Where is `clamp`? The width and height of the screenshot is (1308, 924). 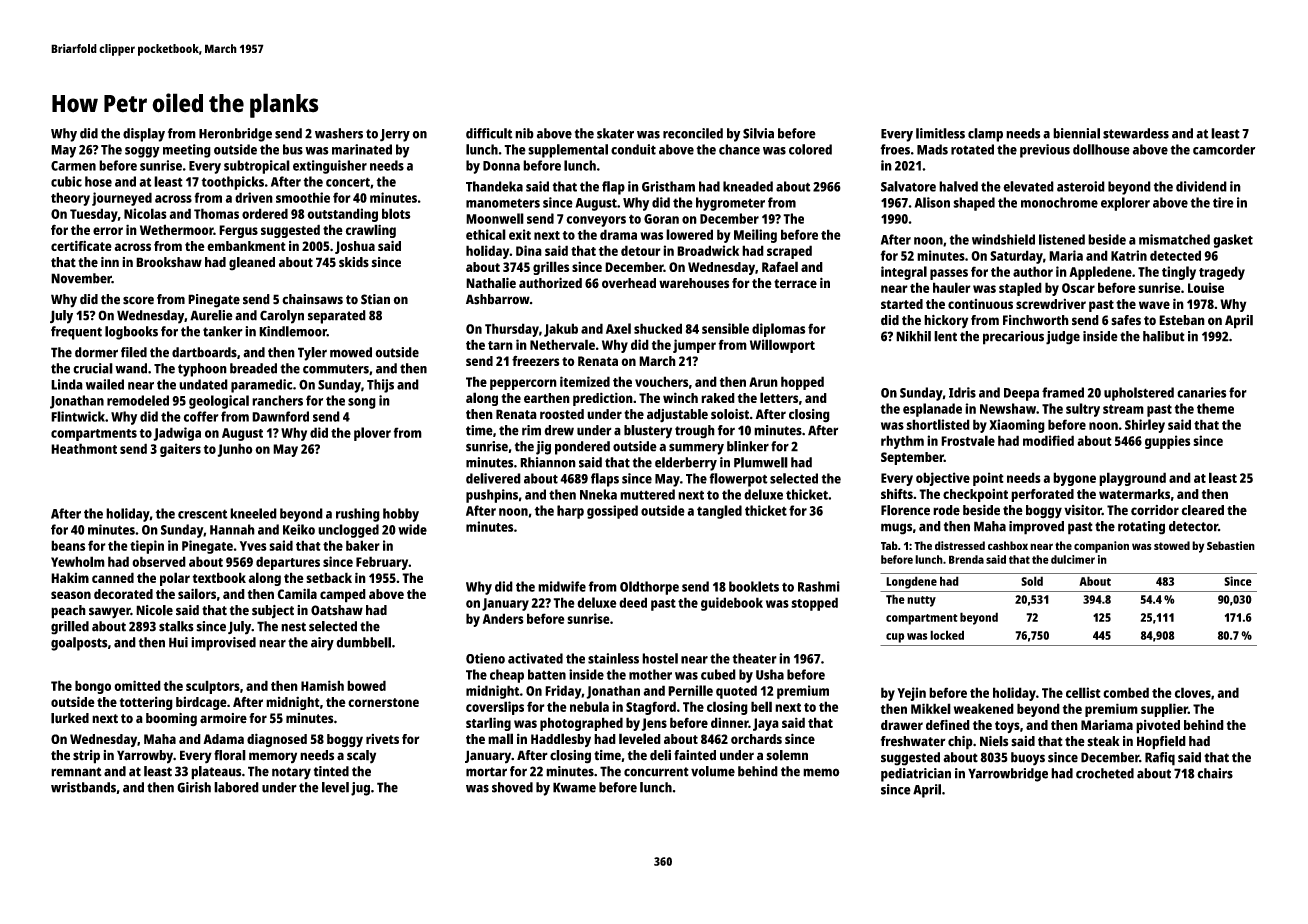
clamp is located at coordinates (985, 135).
